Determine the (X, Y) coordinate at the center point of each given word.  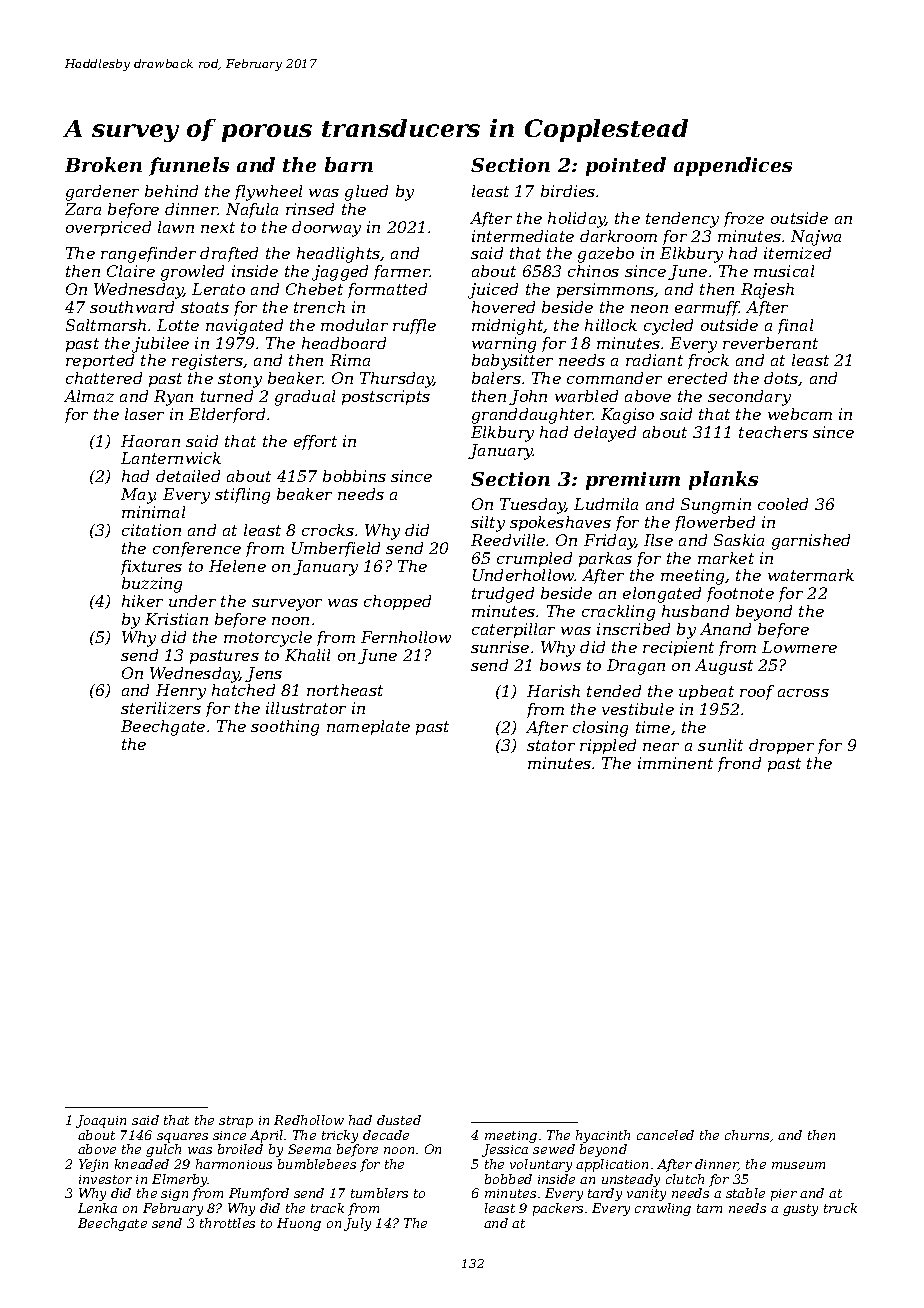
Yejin (93, 1165)
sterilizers (161, 708)
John (528, 397)
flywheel (268, 193)
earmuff (707, 308)
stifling (242, 496)
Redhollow (309, 1120)
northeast (345, 690)
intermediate (523, 236)
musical (784, 271)
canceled (665, 1135)
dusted (399, 1120)
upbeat (706, 692)
